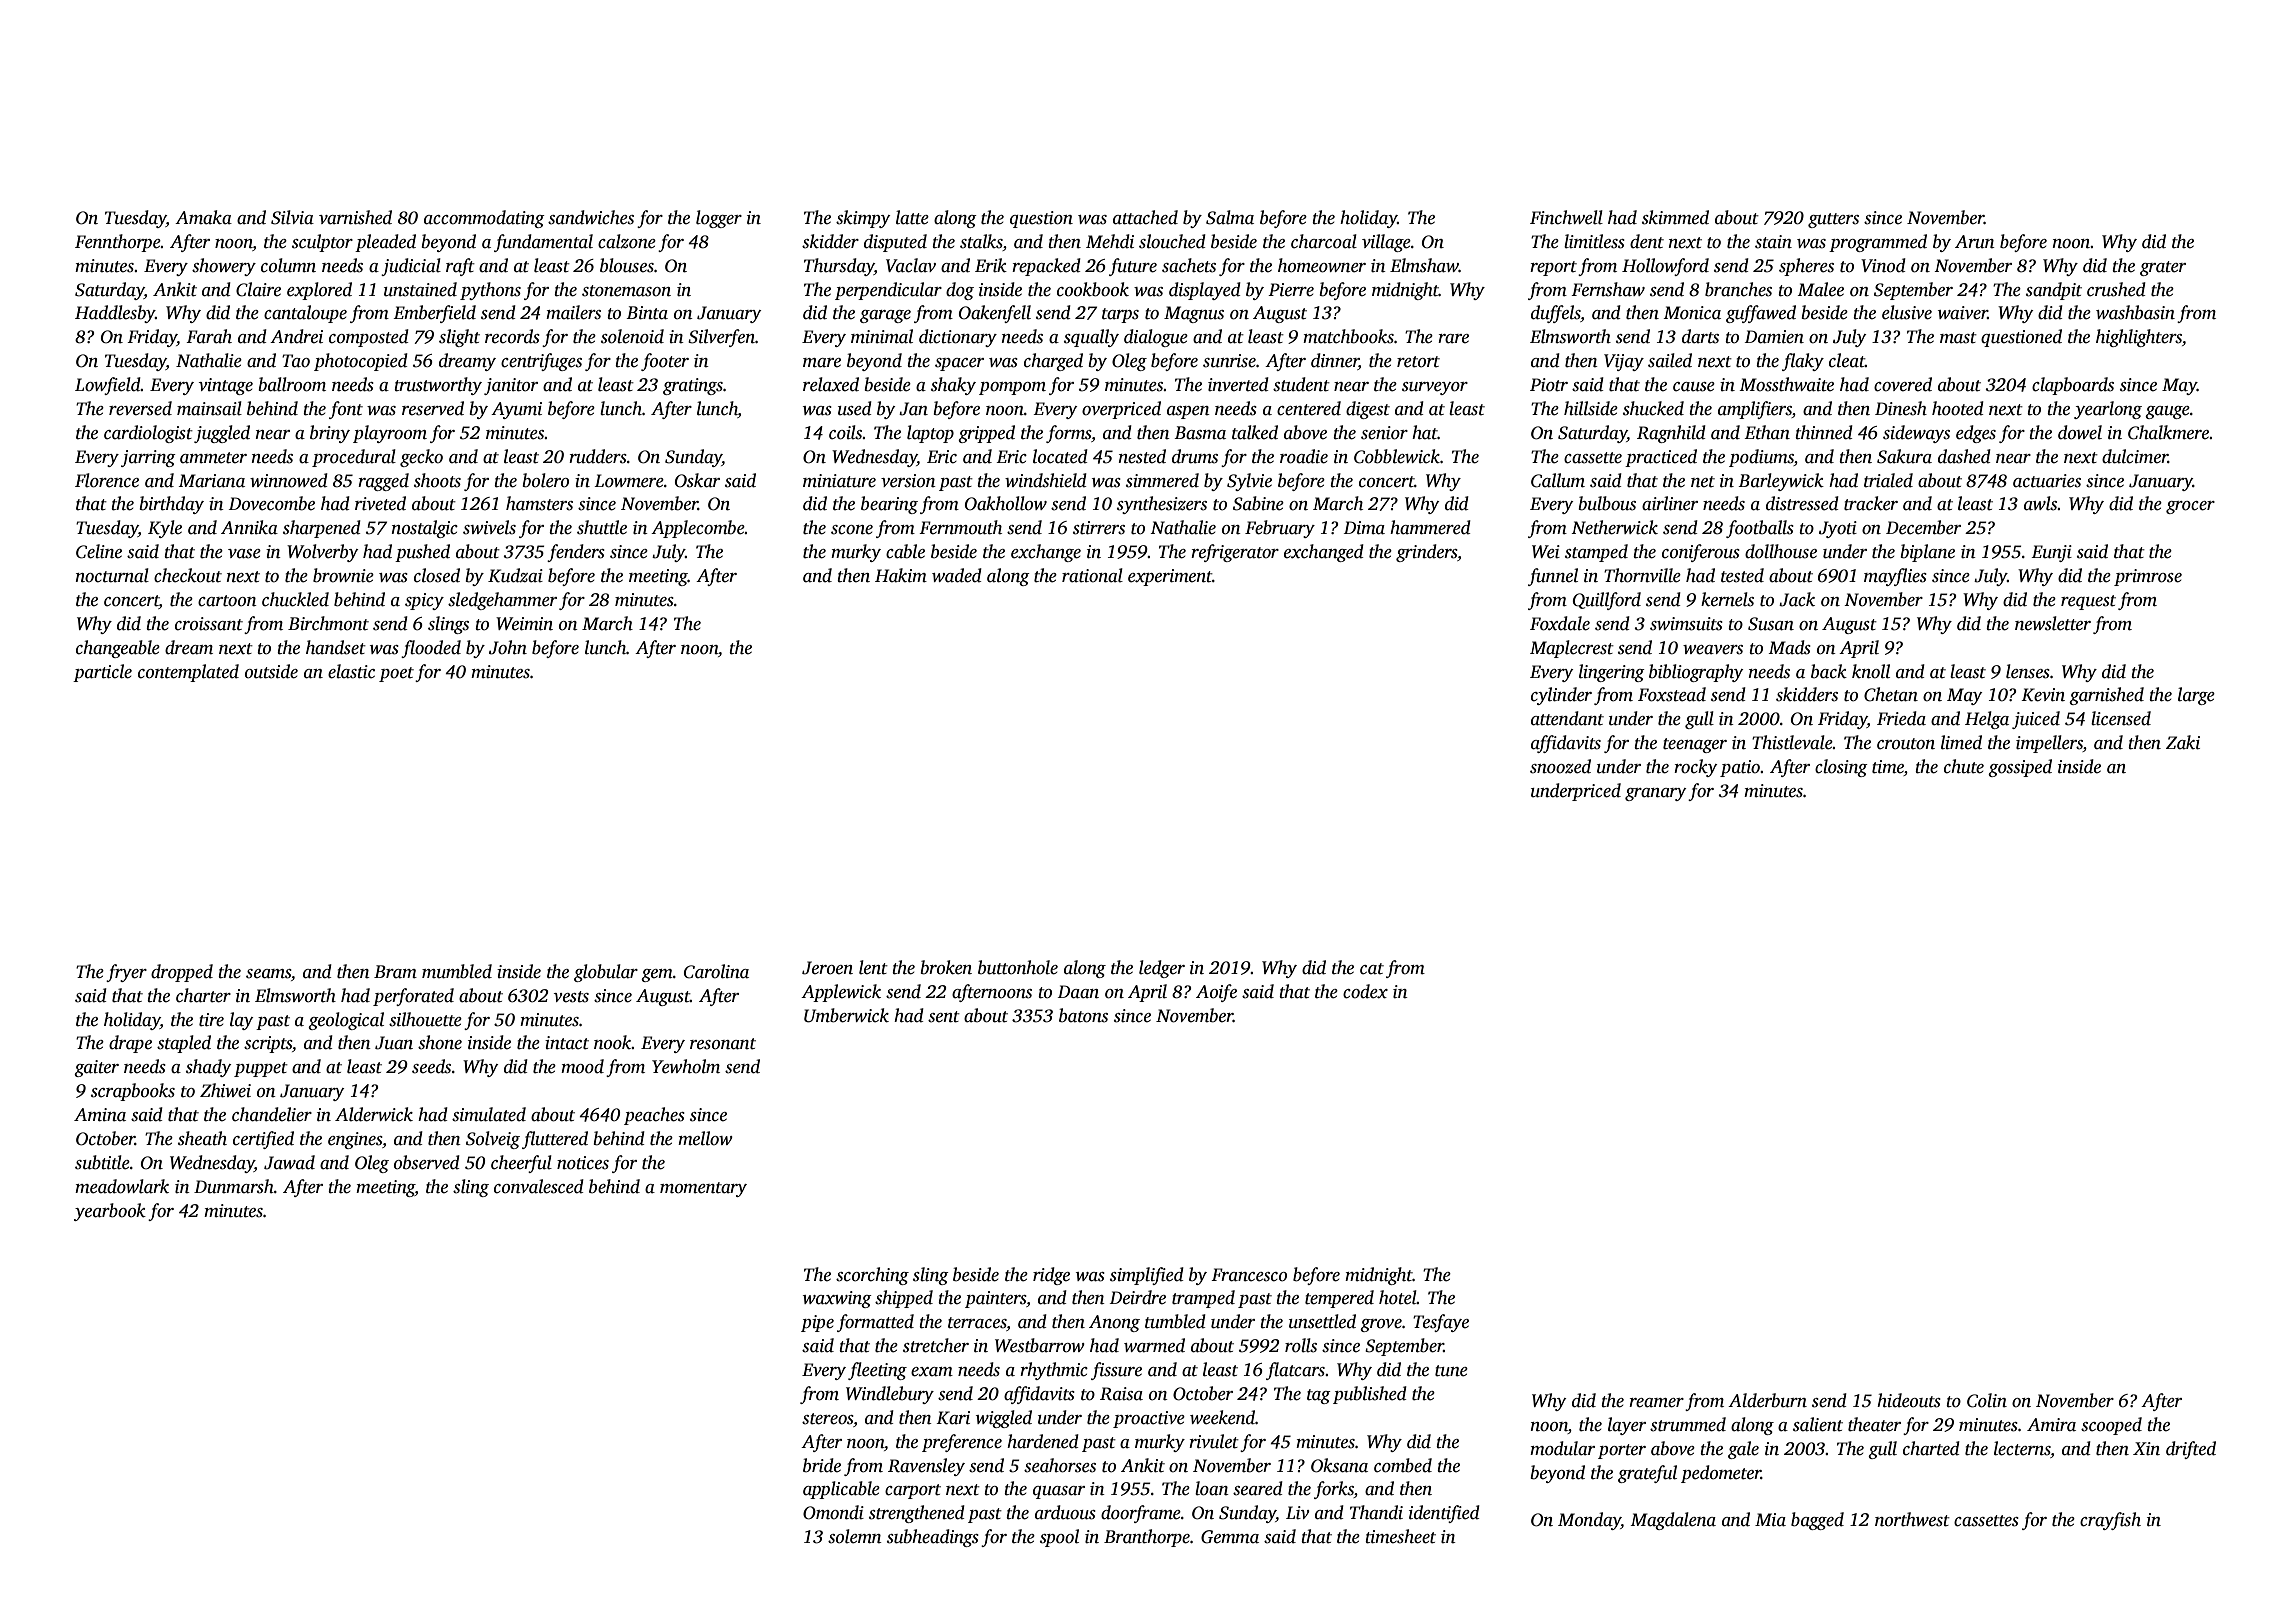  What do you see at coordinates (822, 1465) in the screenshot?
I see `bride` at bounding box center [822, 1465].
